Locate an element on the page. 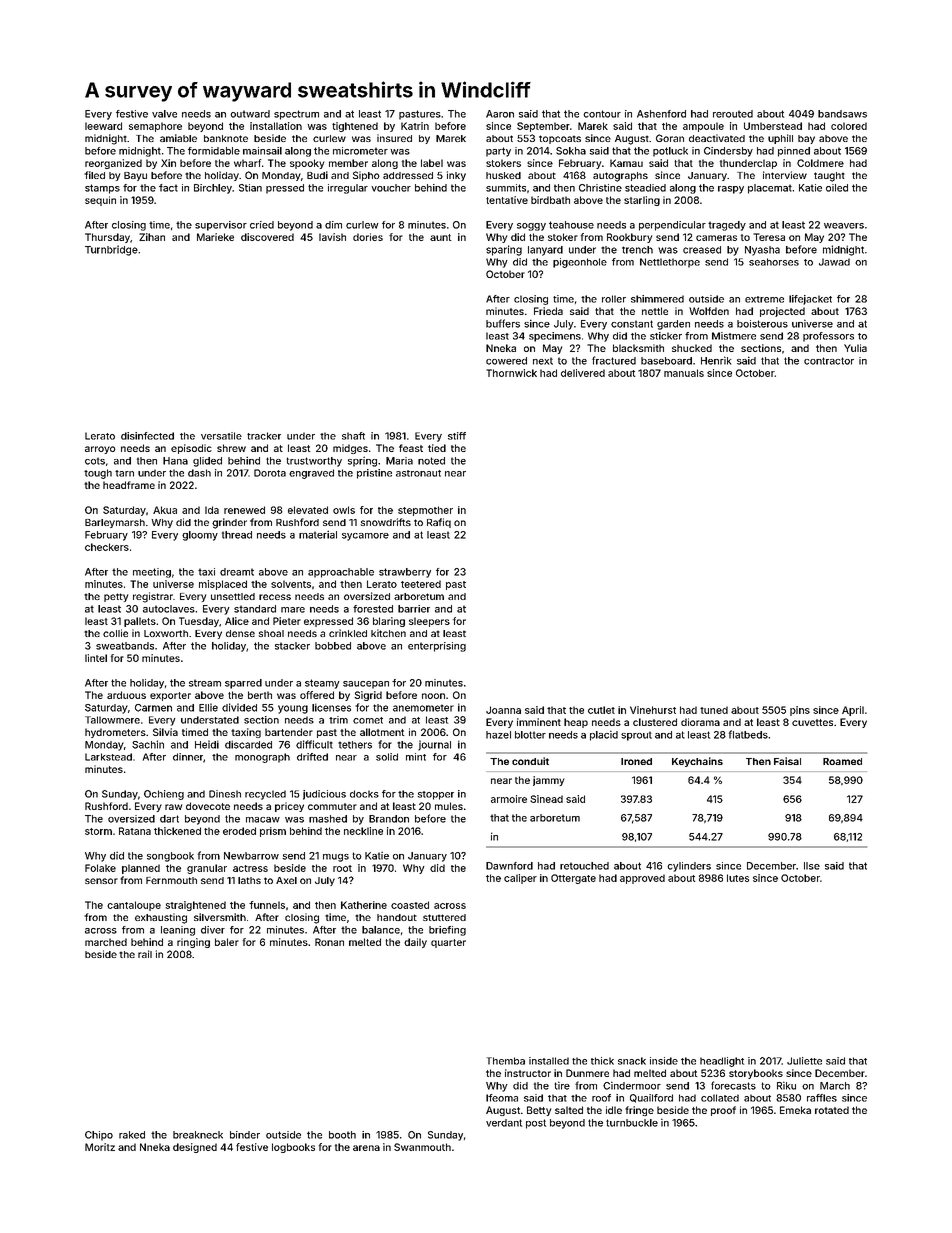 This document has height=1233, width=952. summits is located at coordinates (506, 188).
